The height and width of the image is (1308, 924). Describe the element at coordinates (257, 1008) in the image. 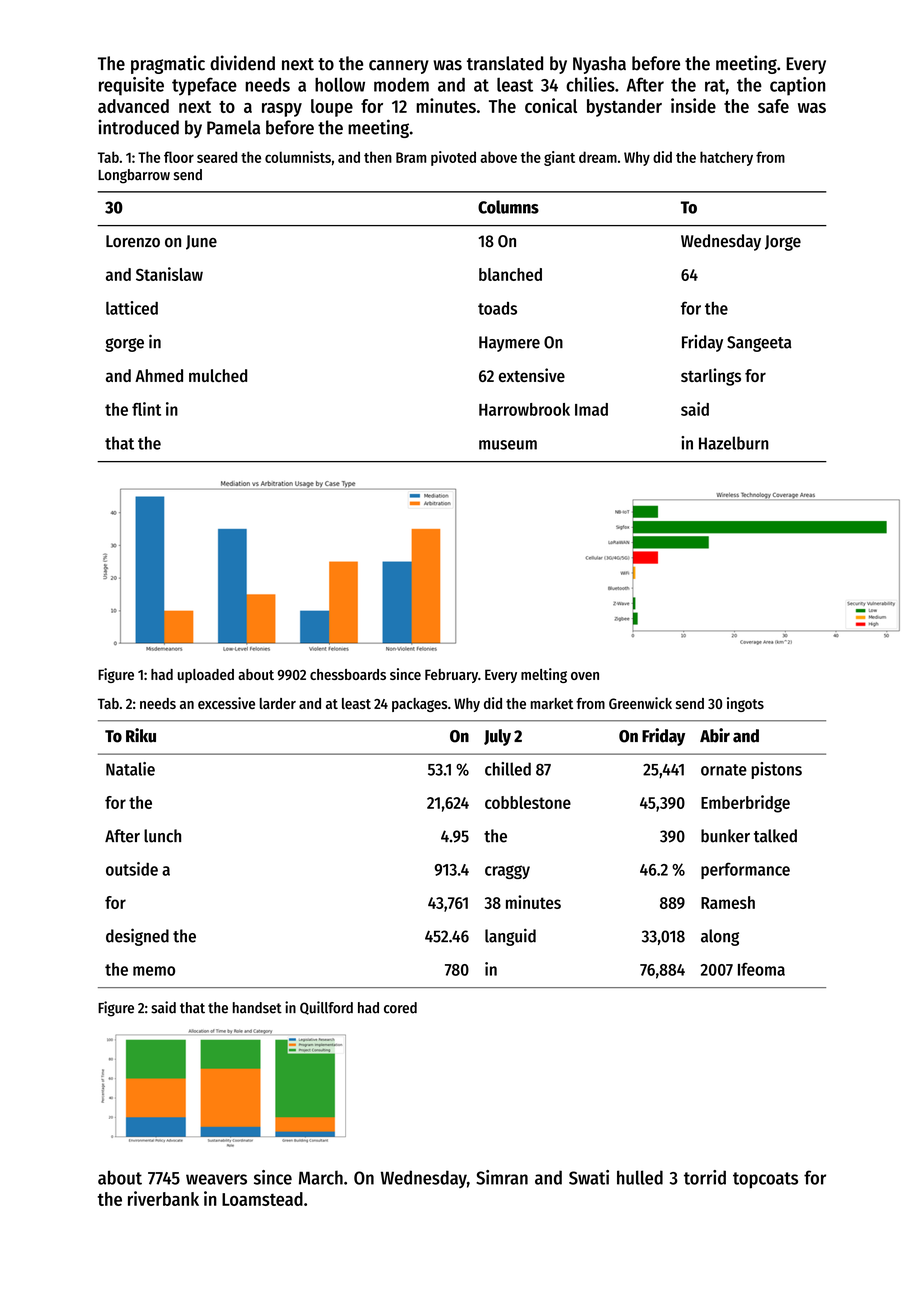

I see `handset` at that location.
